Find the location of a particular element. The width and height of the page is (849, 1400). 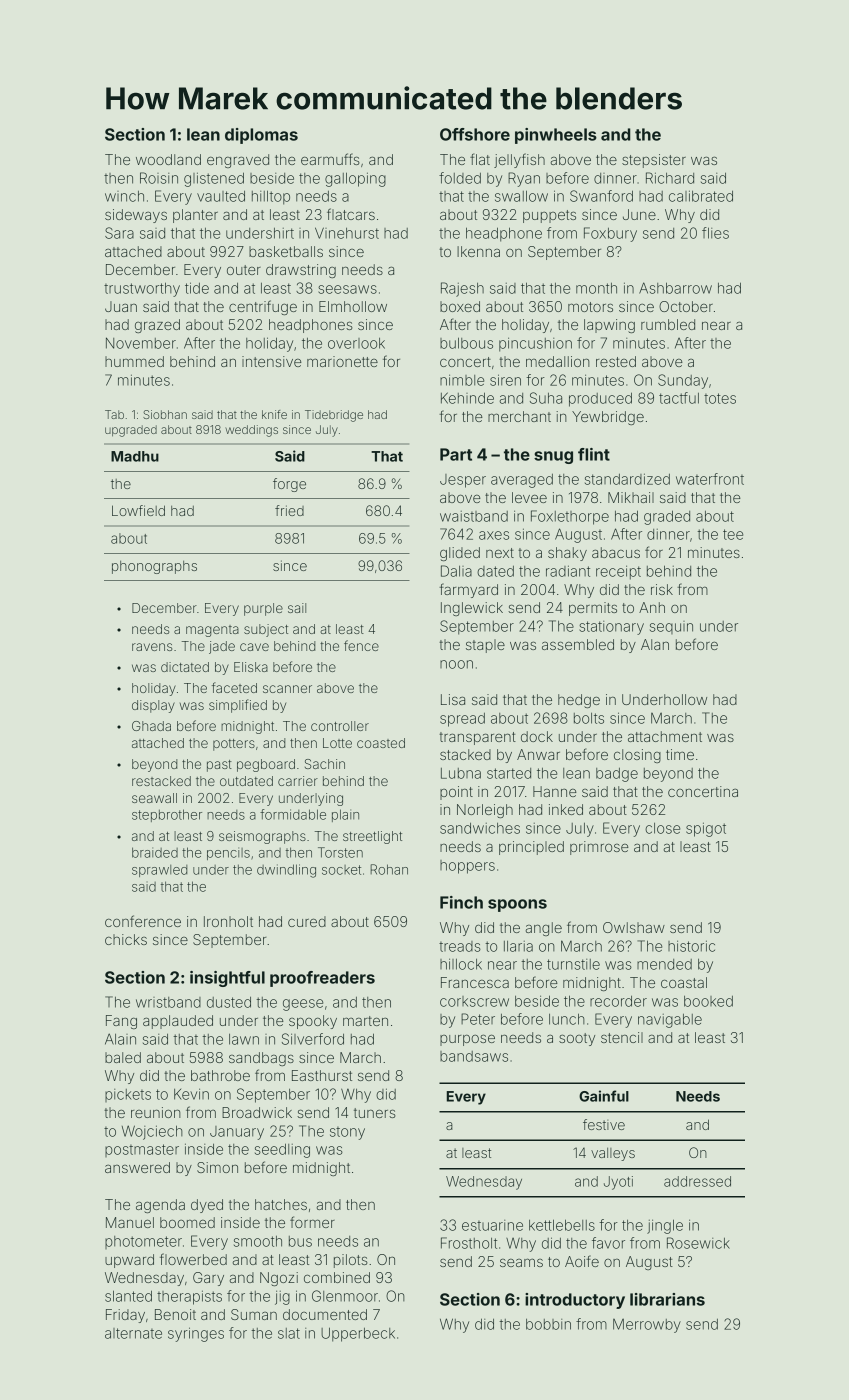

month is located at coordinates (596, 288).
